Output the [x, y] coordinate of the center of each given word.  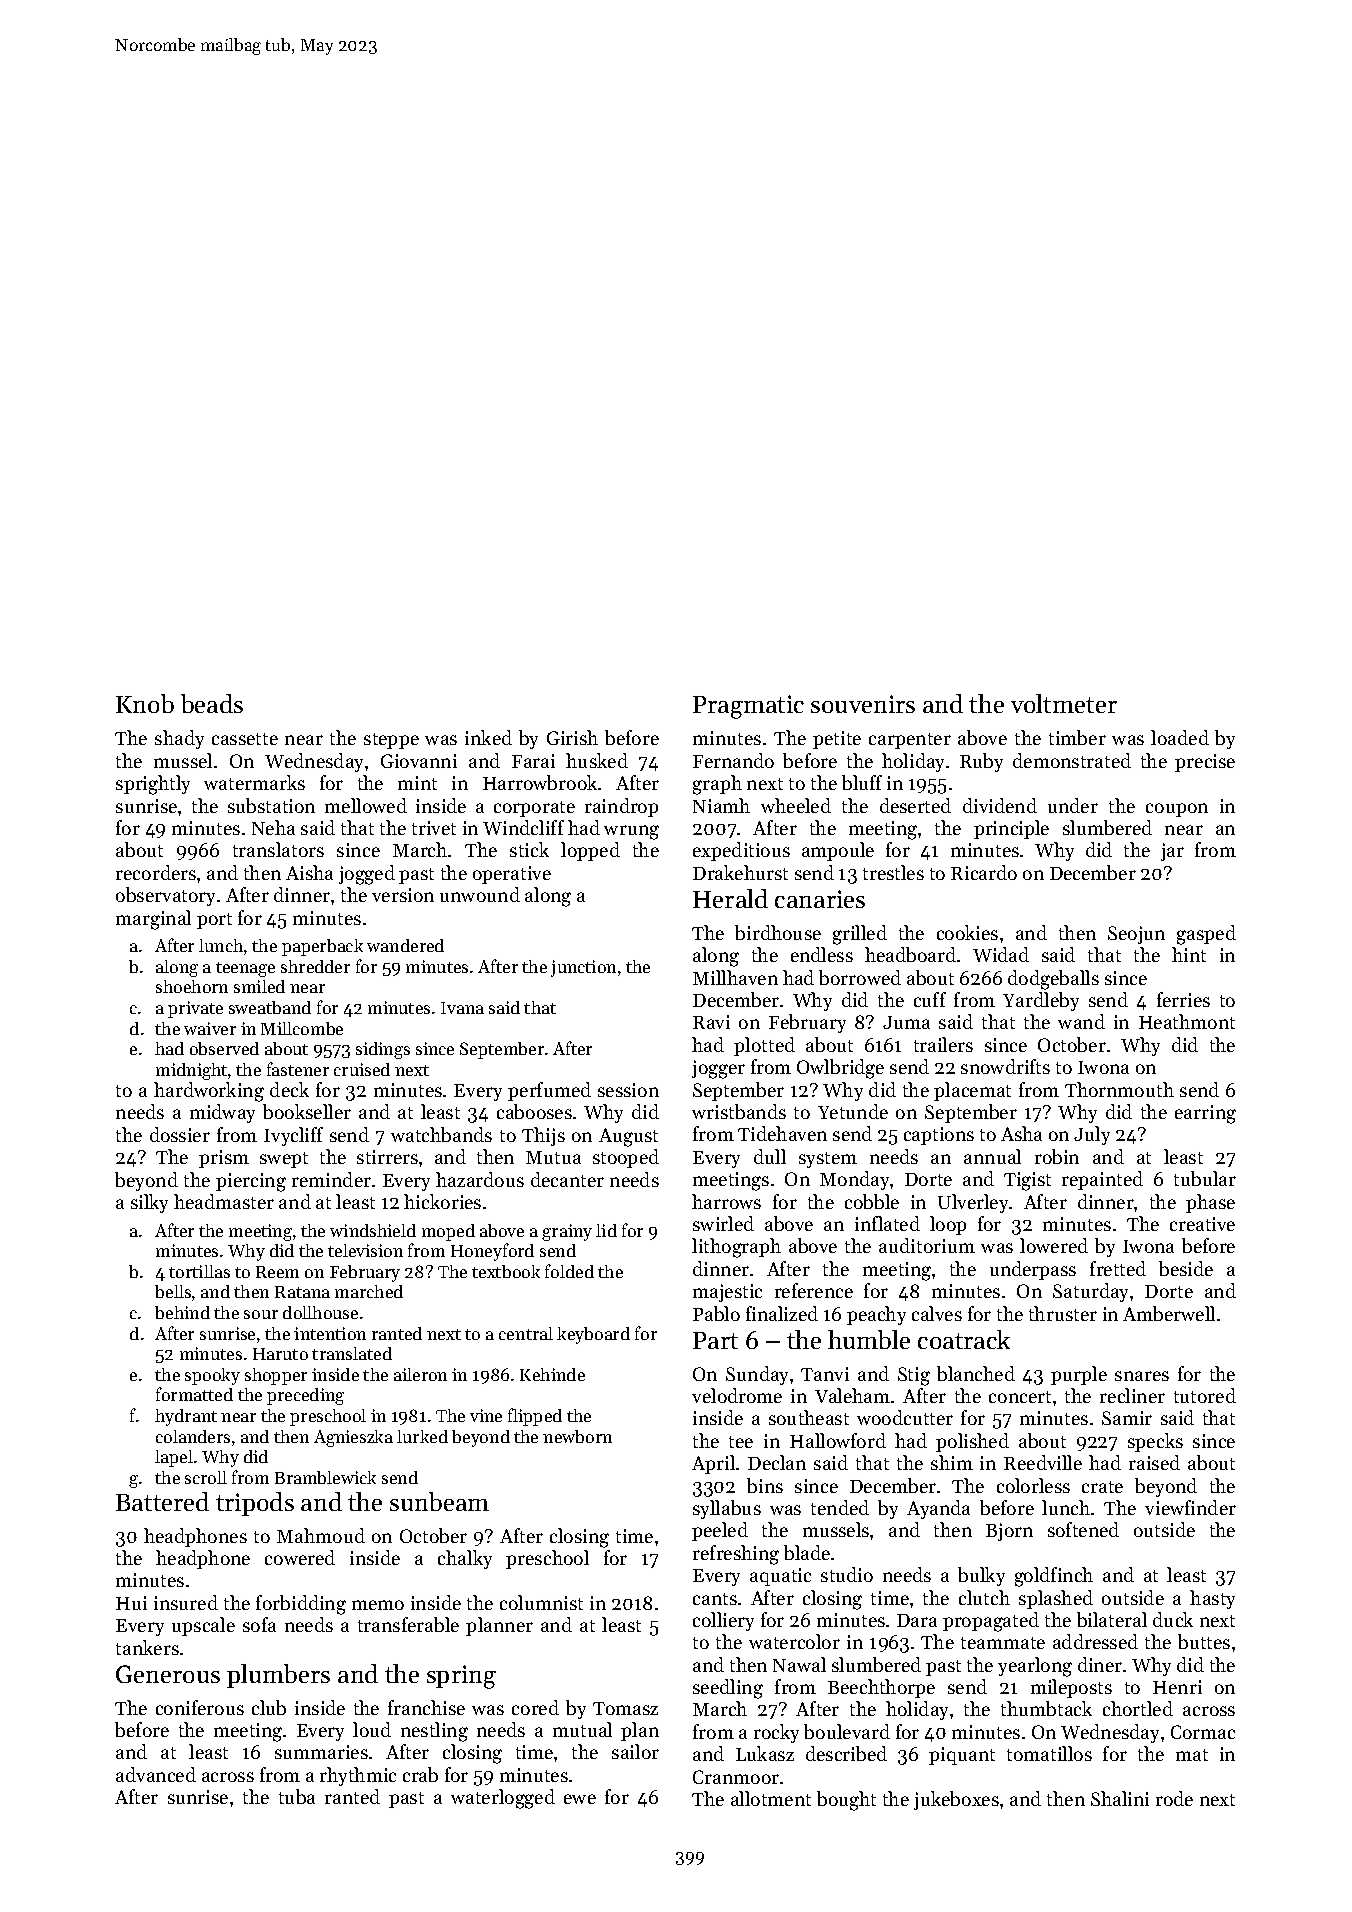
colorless [1033, 1485]
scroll [206, 1477]
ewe [580, 1799]
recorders [156, 872]
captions [939, 1136]
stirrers [387, 1157]
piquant [962, 1756]
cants [715, 1599]
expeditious [741, 851]
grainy [567, 1232]
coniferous [200, 1707]
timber [1077, 737]
